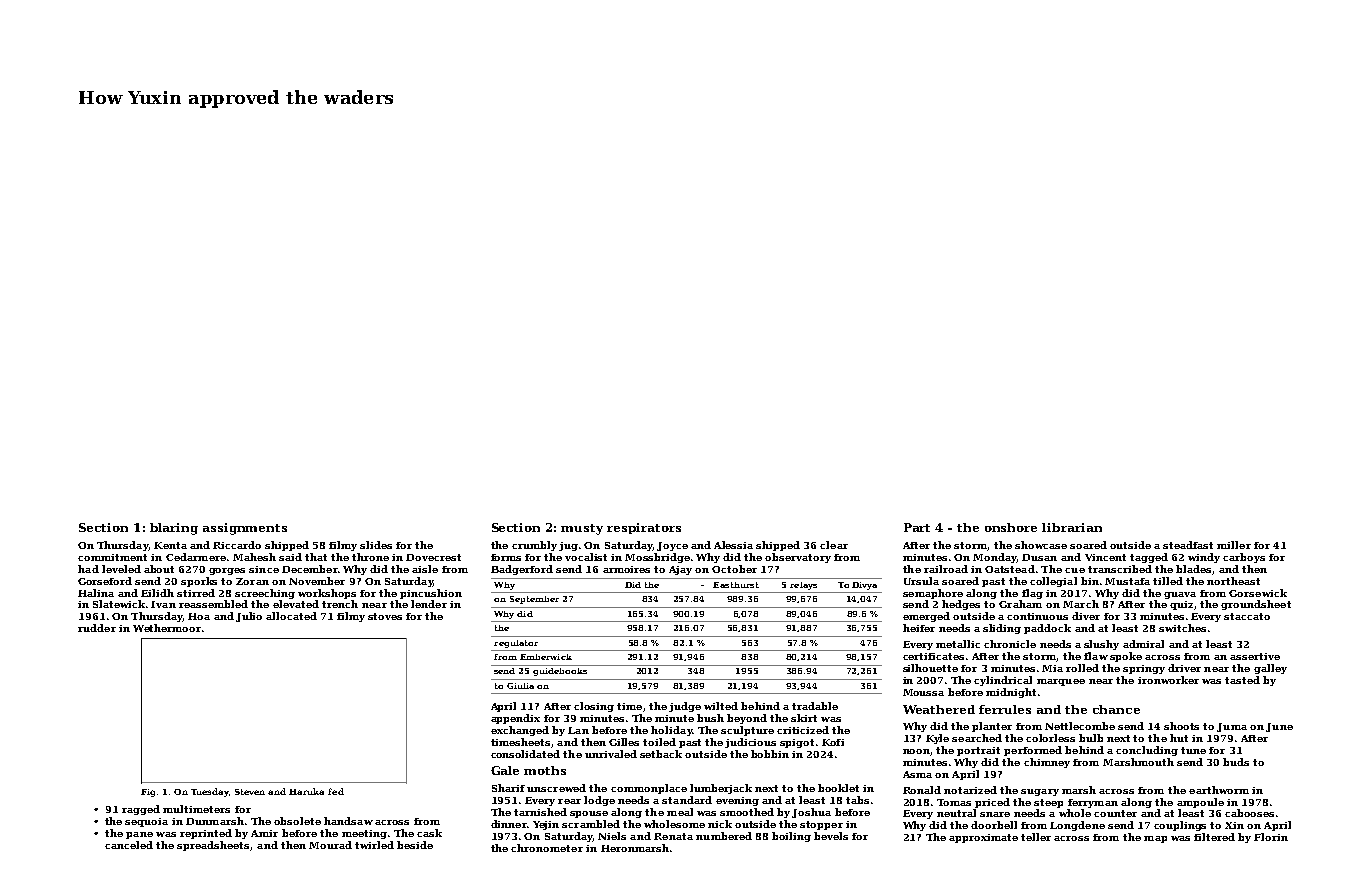  I want to click on librarian, so click(1072, 527).
